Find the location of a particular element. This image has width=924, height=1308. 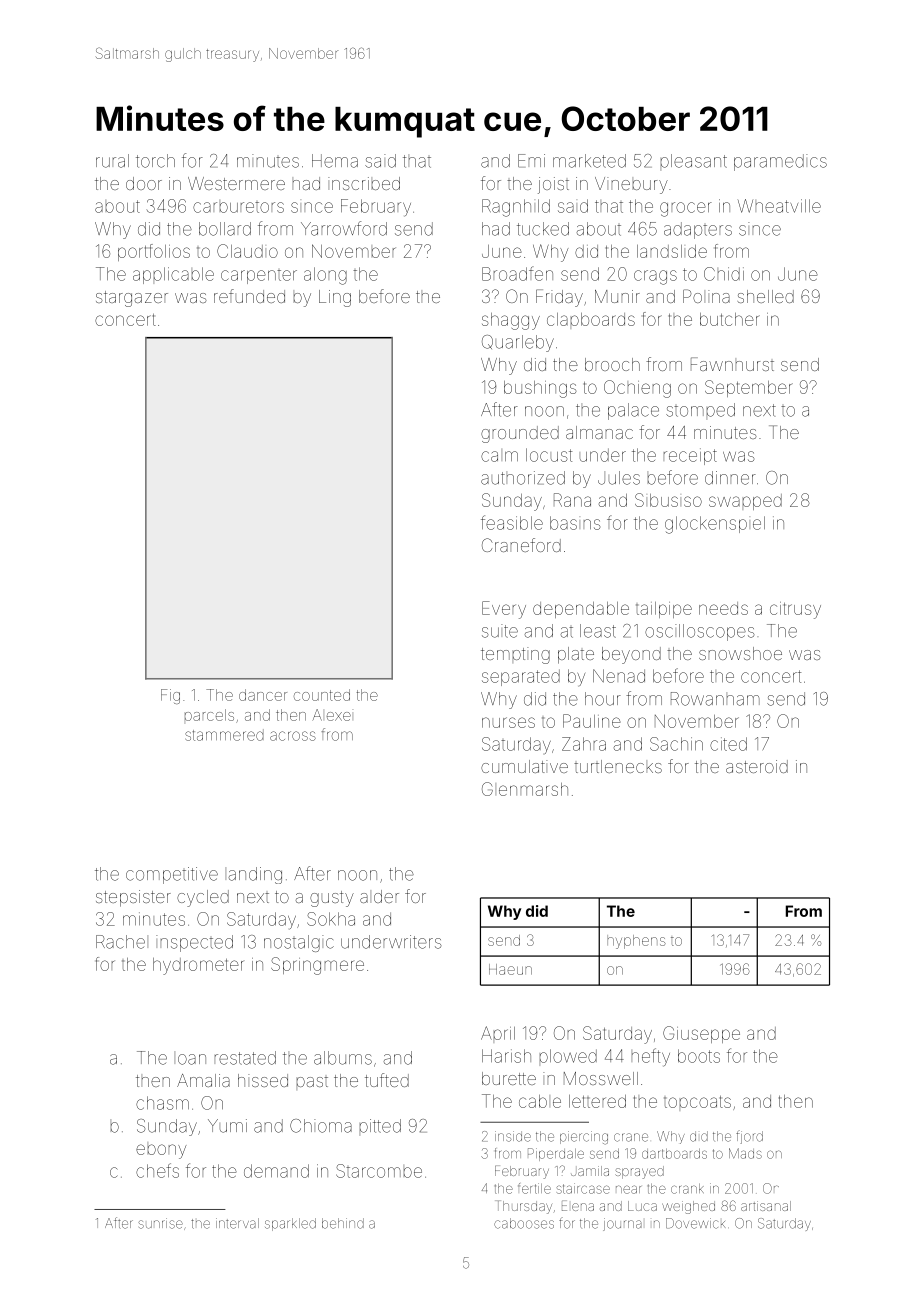

demand is located at coordinates (276, 1171).
